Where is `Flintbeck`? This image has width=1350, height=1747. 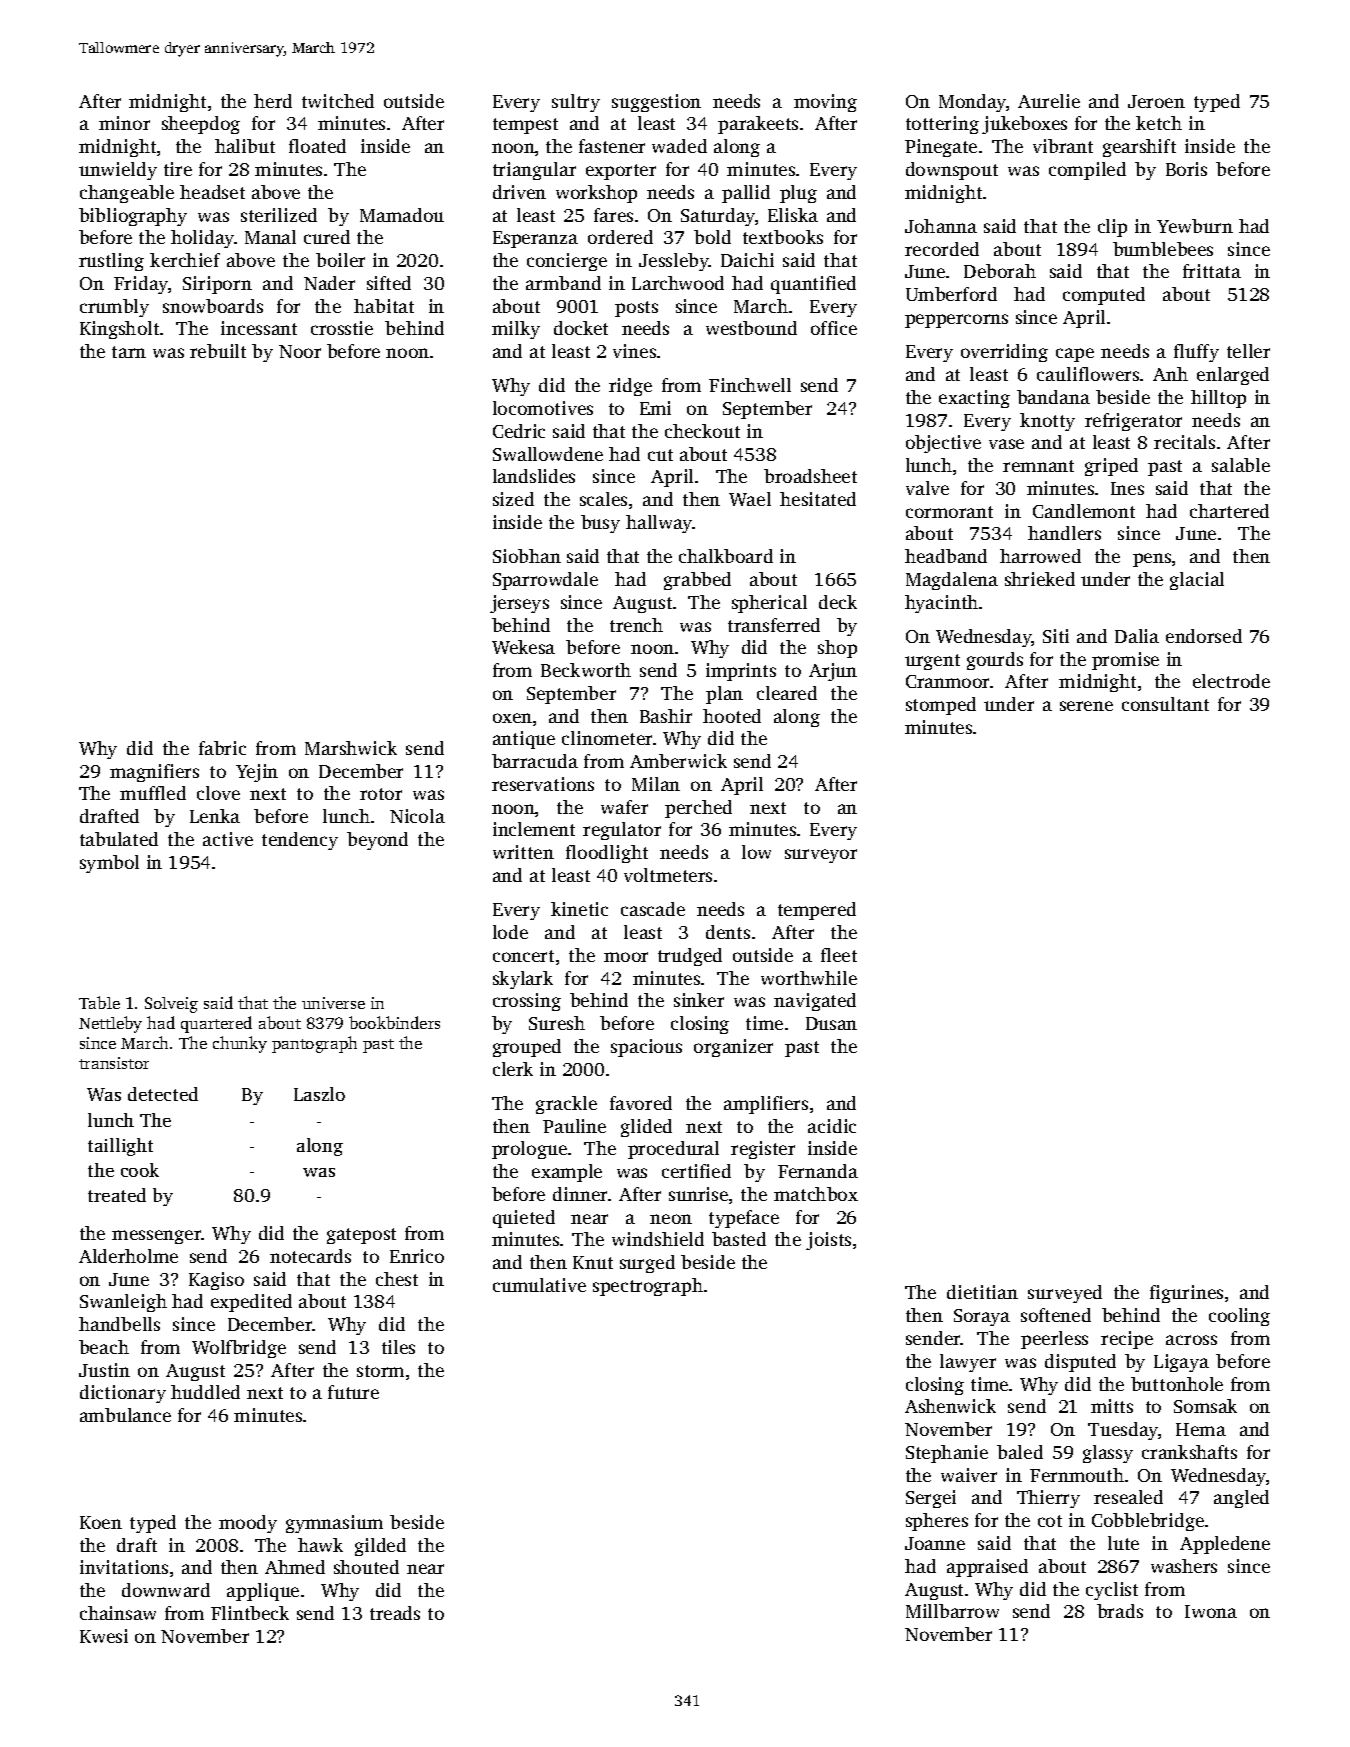
Flintbeck is located at coordinates (250, 1613).
